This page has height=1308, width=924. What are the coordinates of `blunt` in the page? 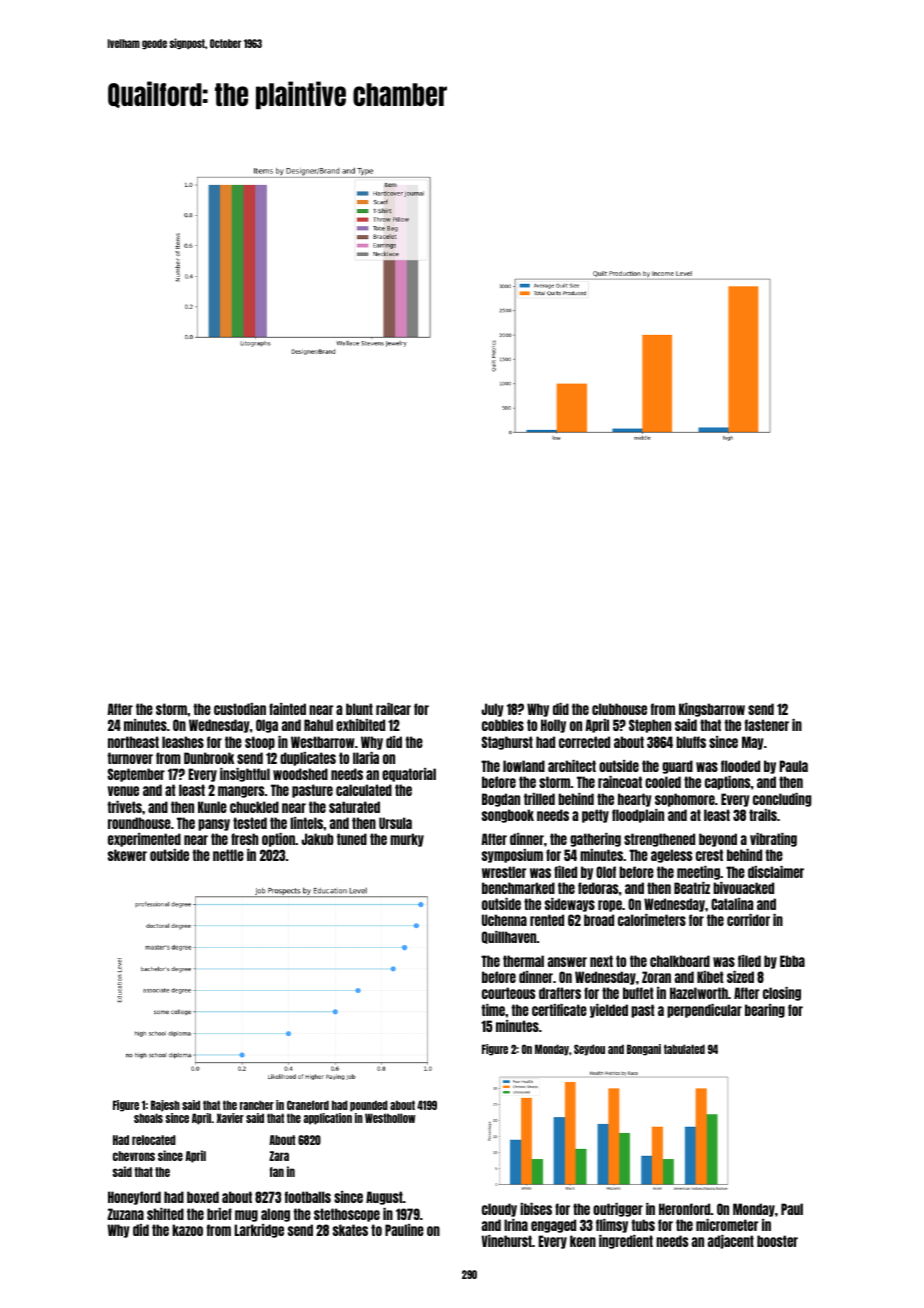 It's located at (359, 709).
